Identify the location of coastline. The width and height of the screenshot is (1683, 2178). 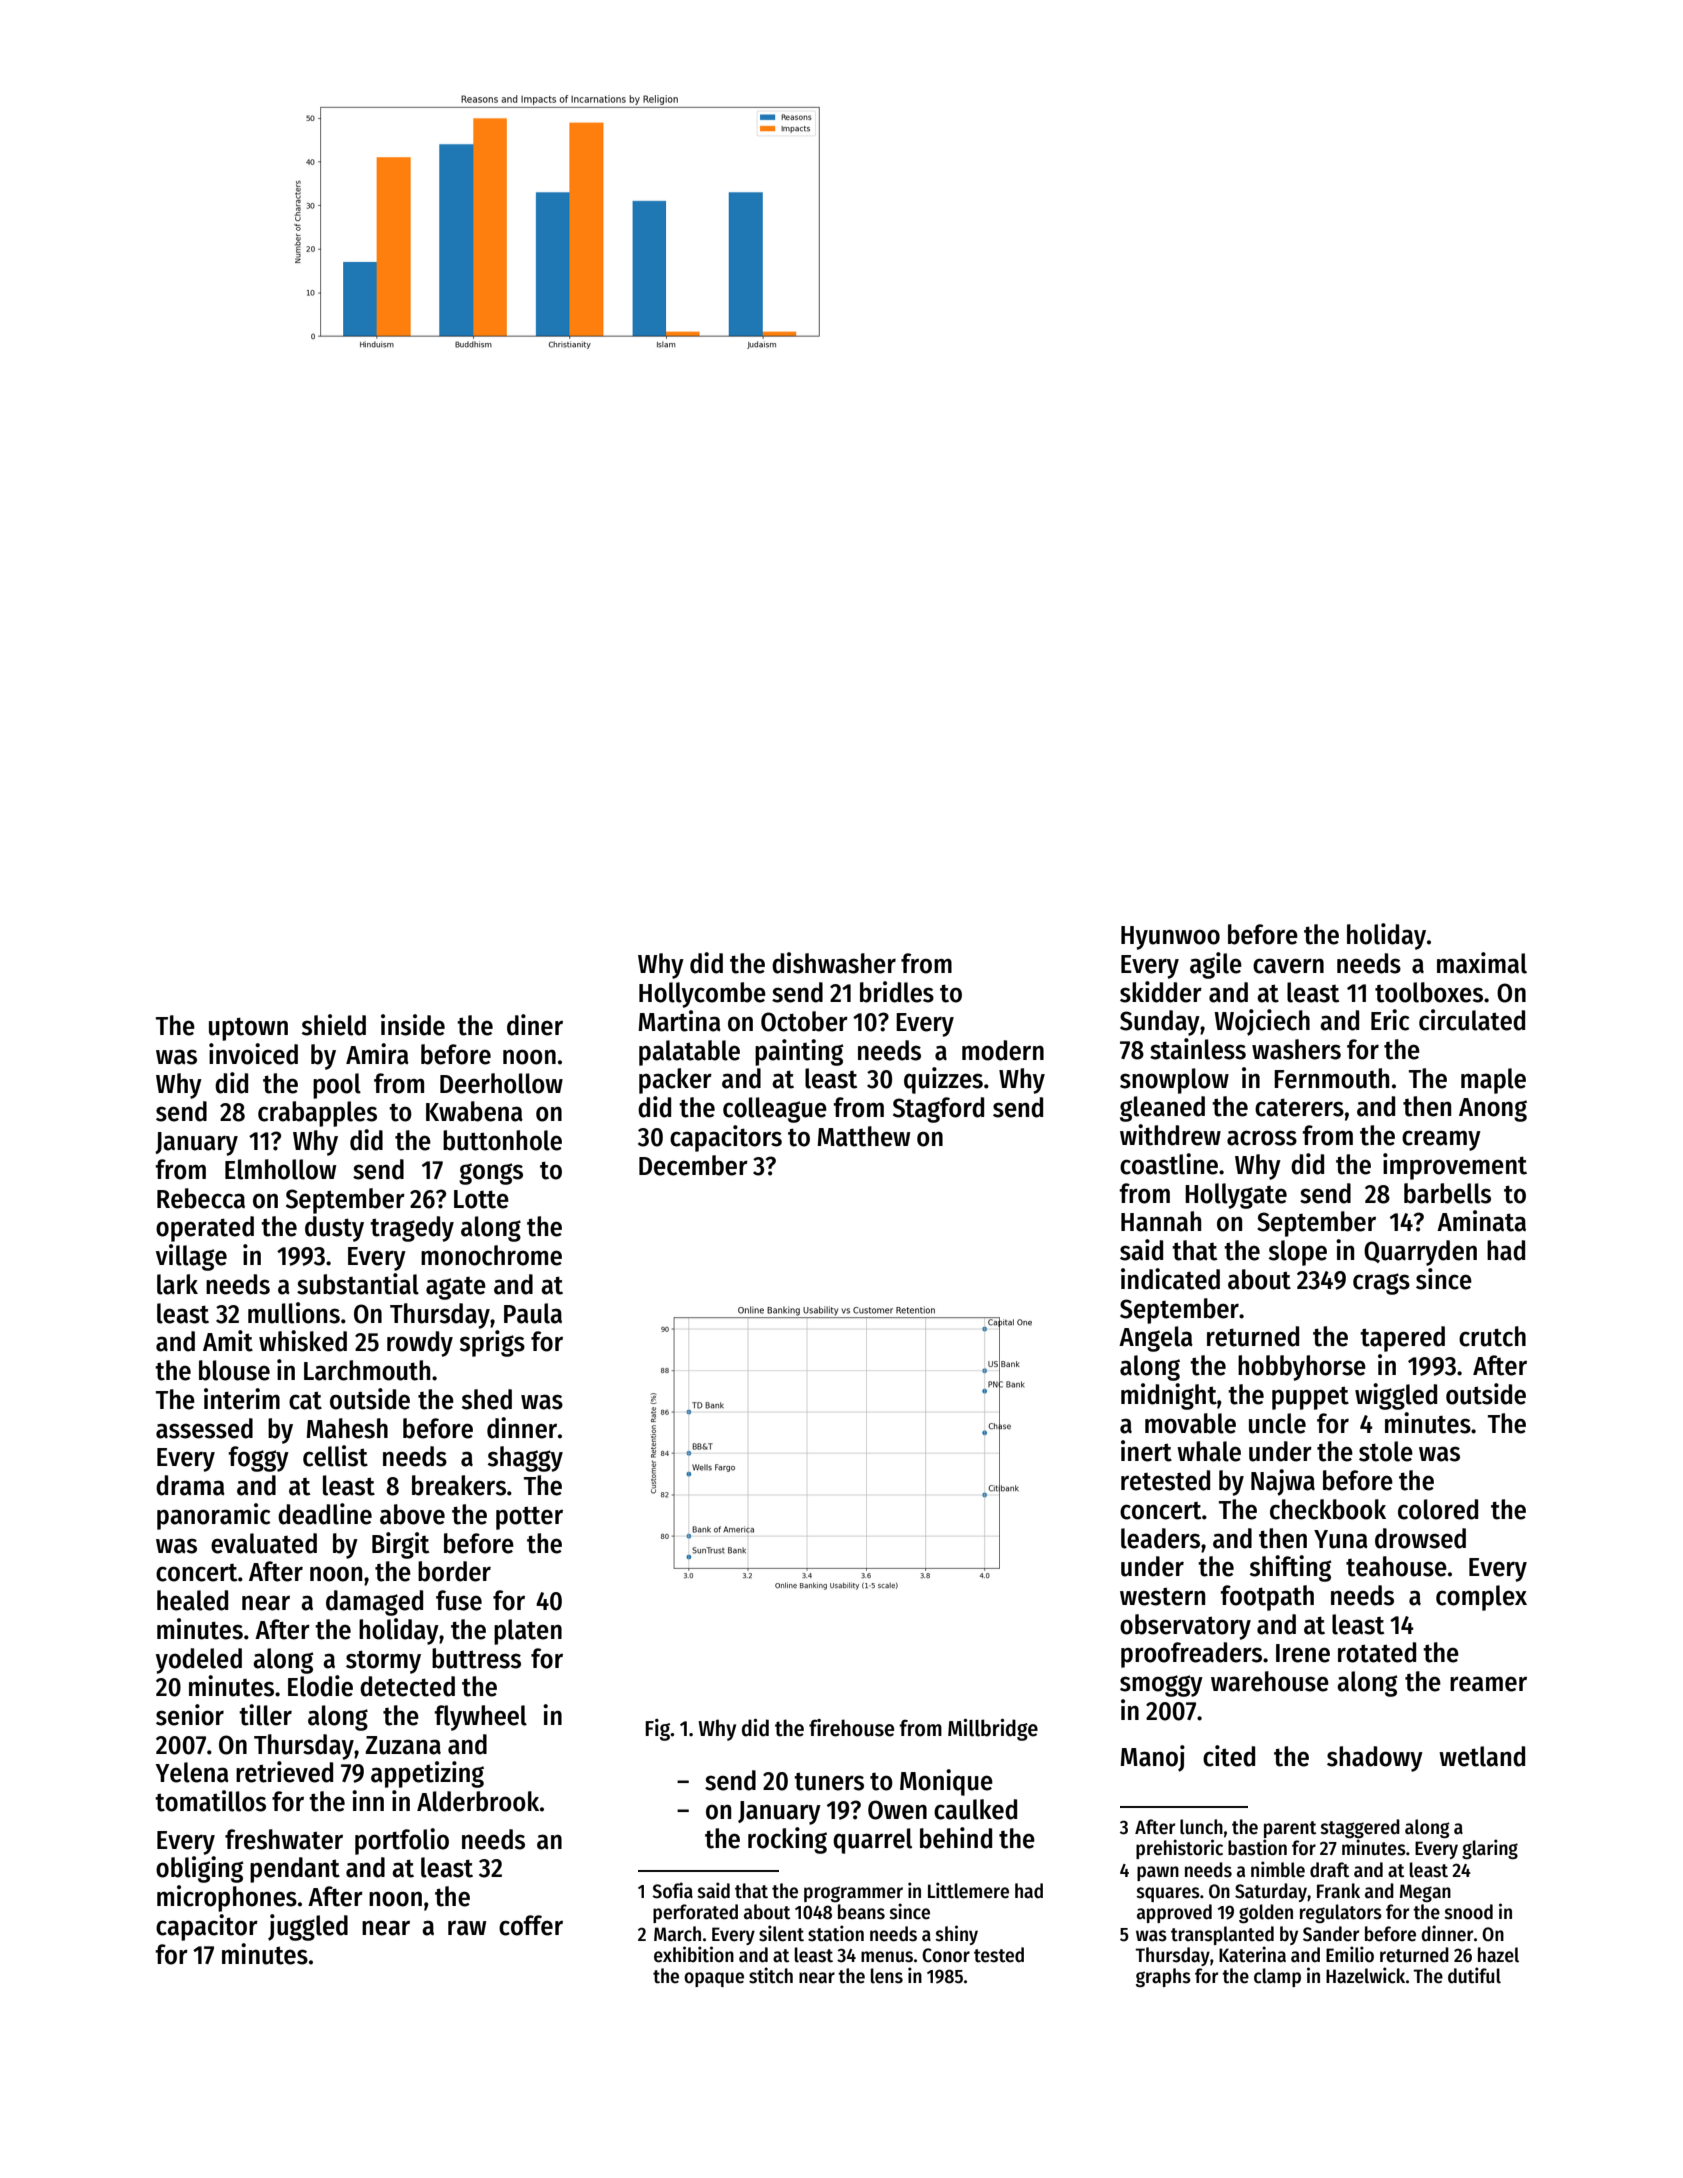
(1169, 1164).
